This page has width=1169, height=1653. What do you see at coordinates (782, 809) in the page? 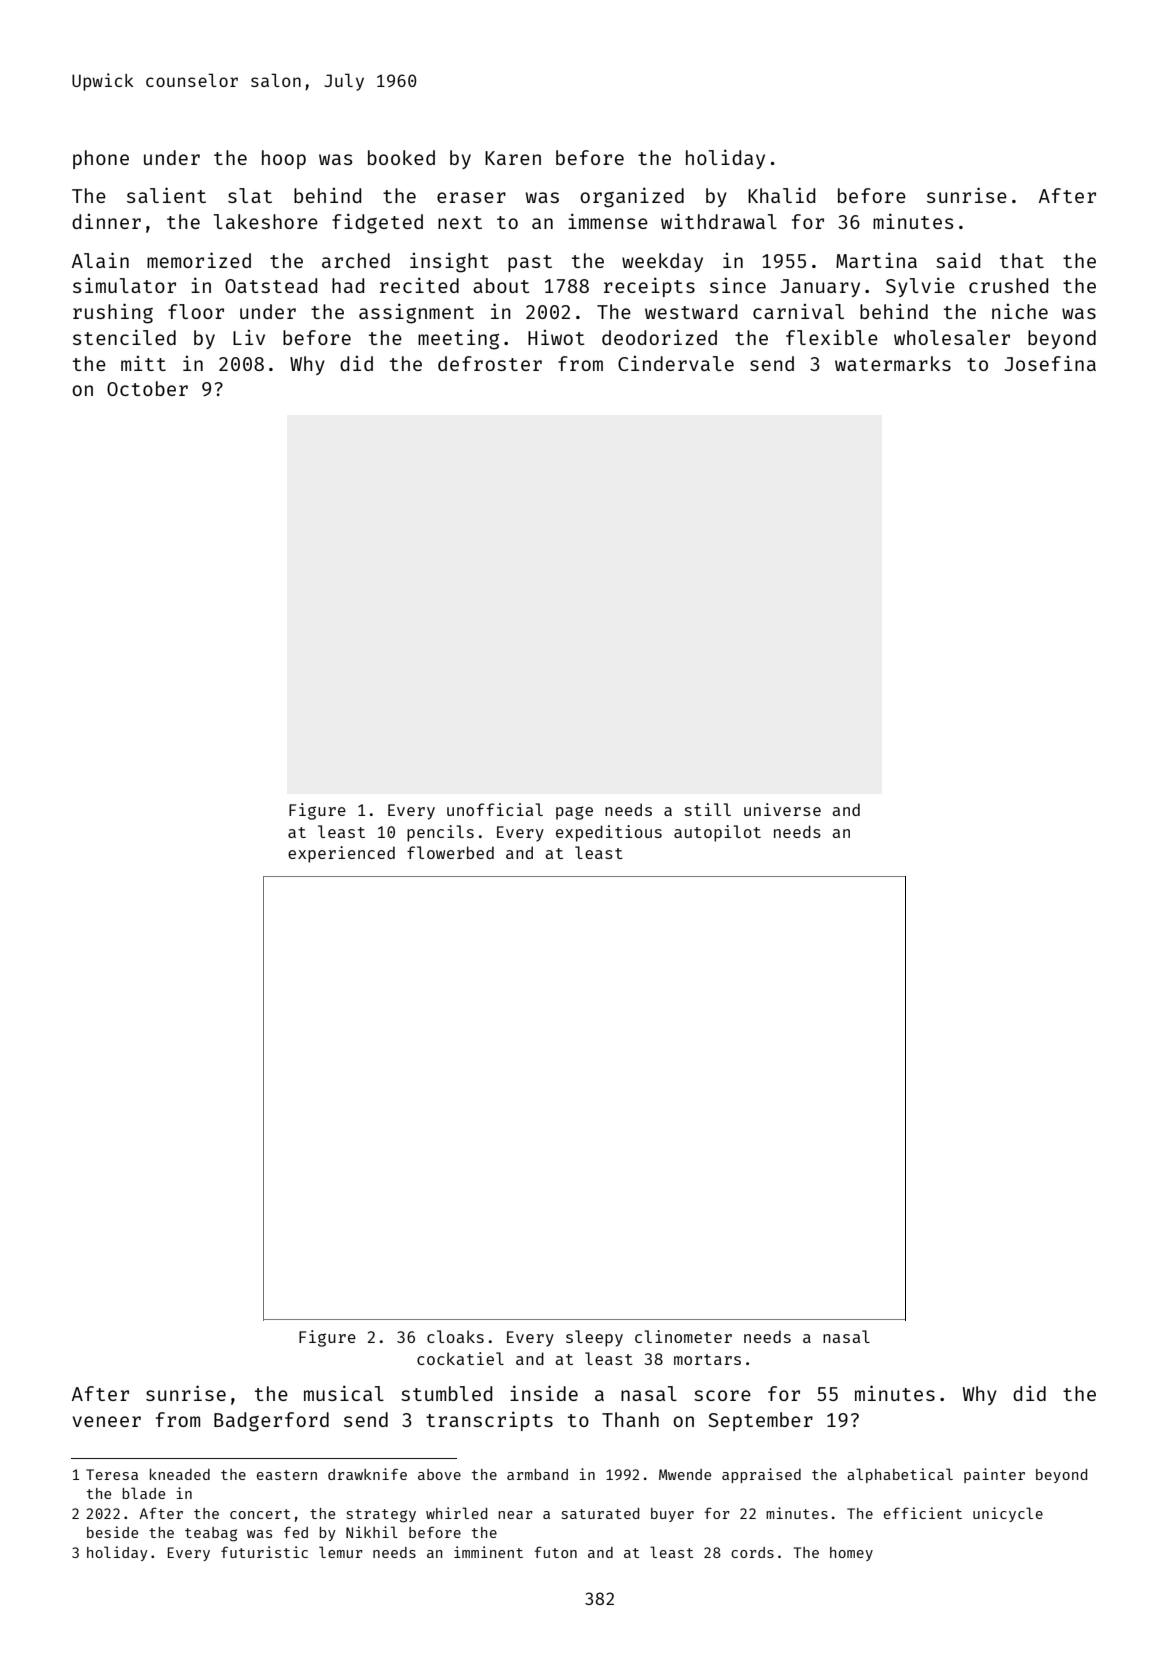
I see `universe` at bounding box center [782, 809].
